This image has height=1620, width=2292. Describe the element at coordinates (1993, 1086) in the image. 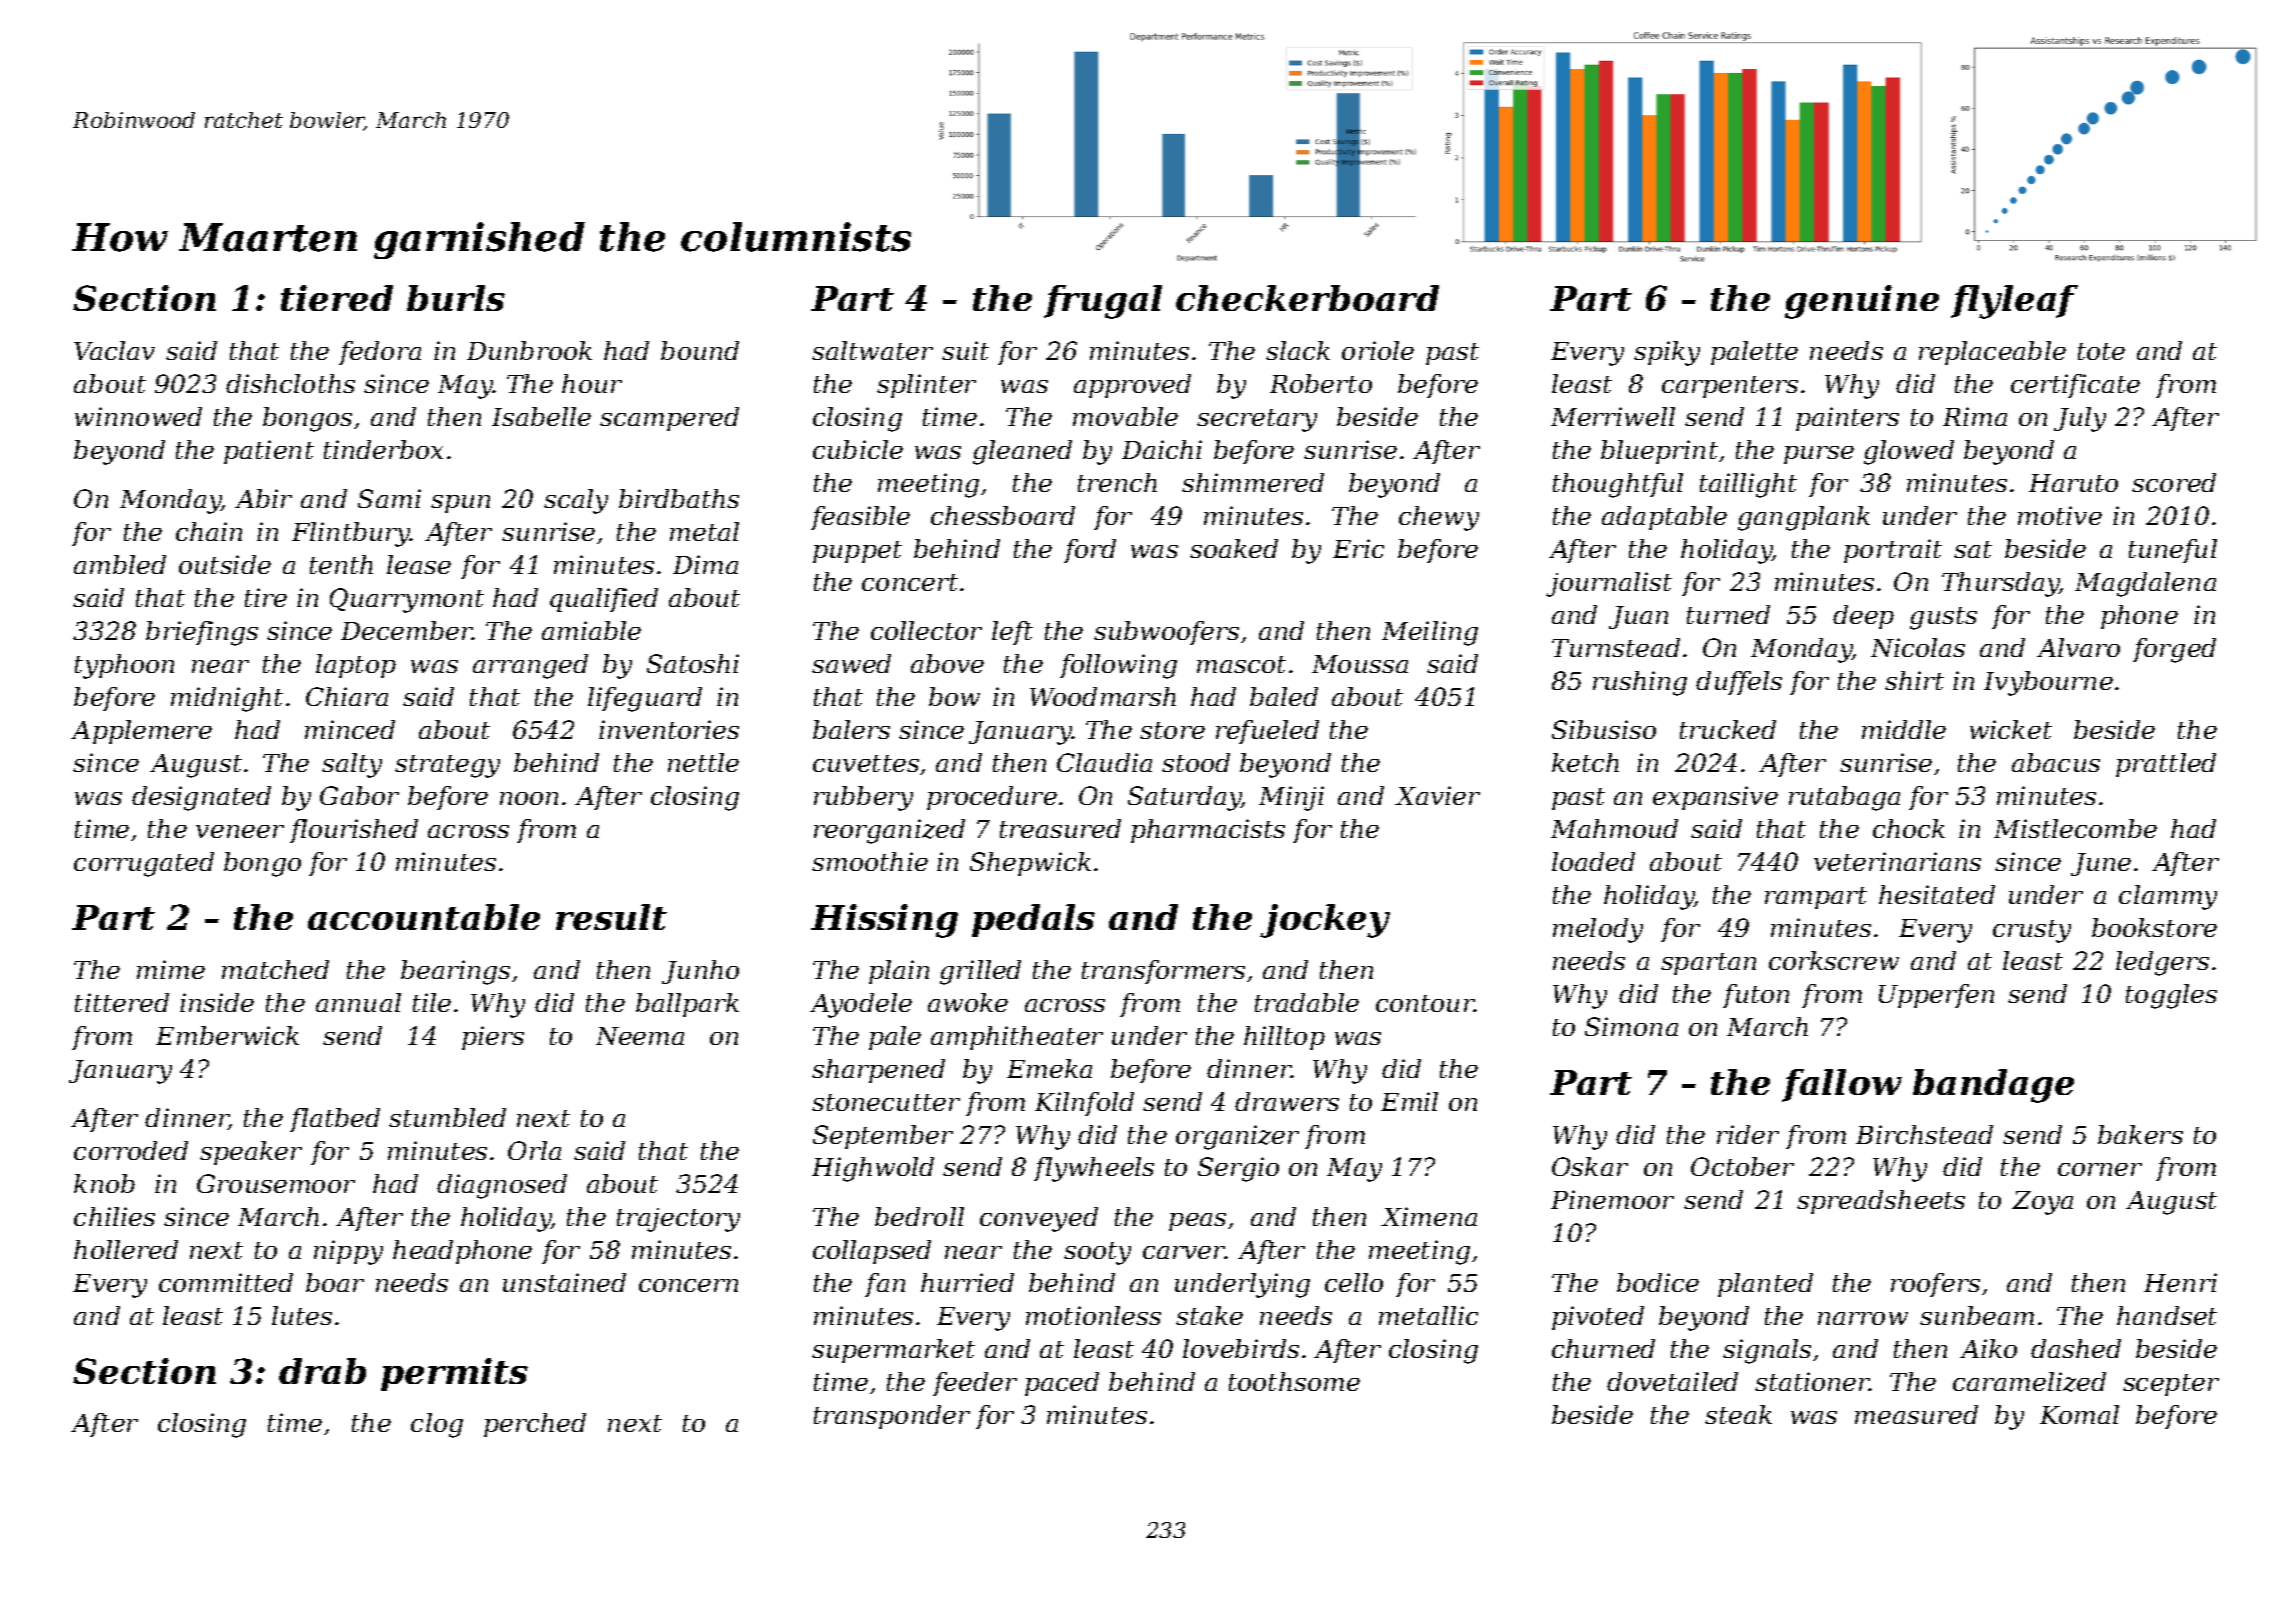

I see `bandage` at that location.
